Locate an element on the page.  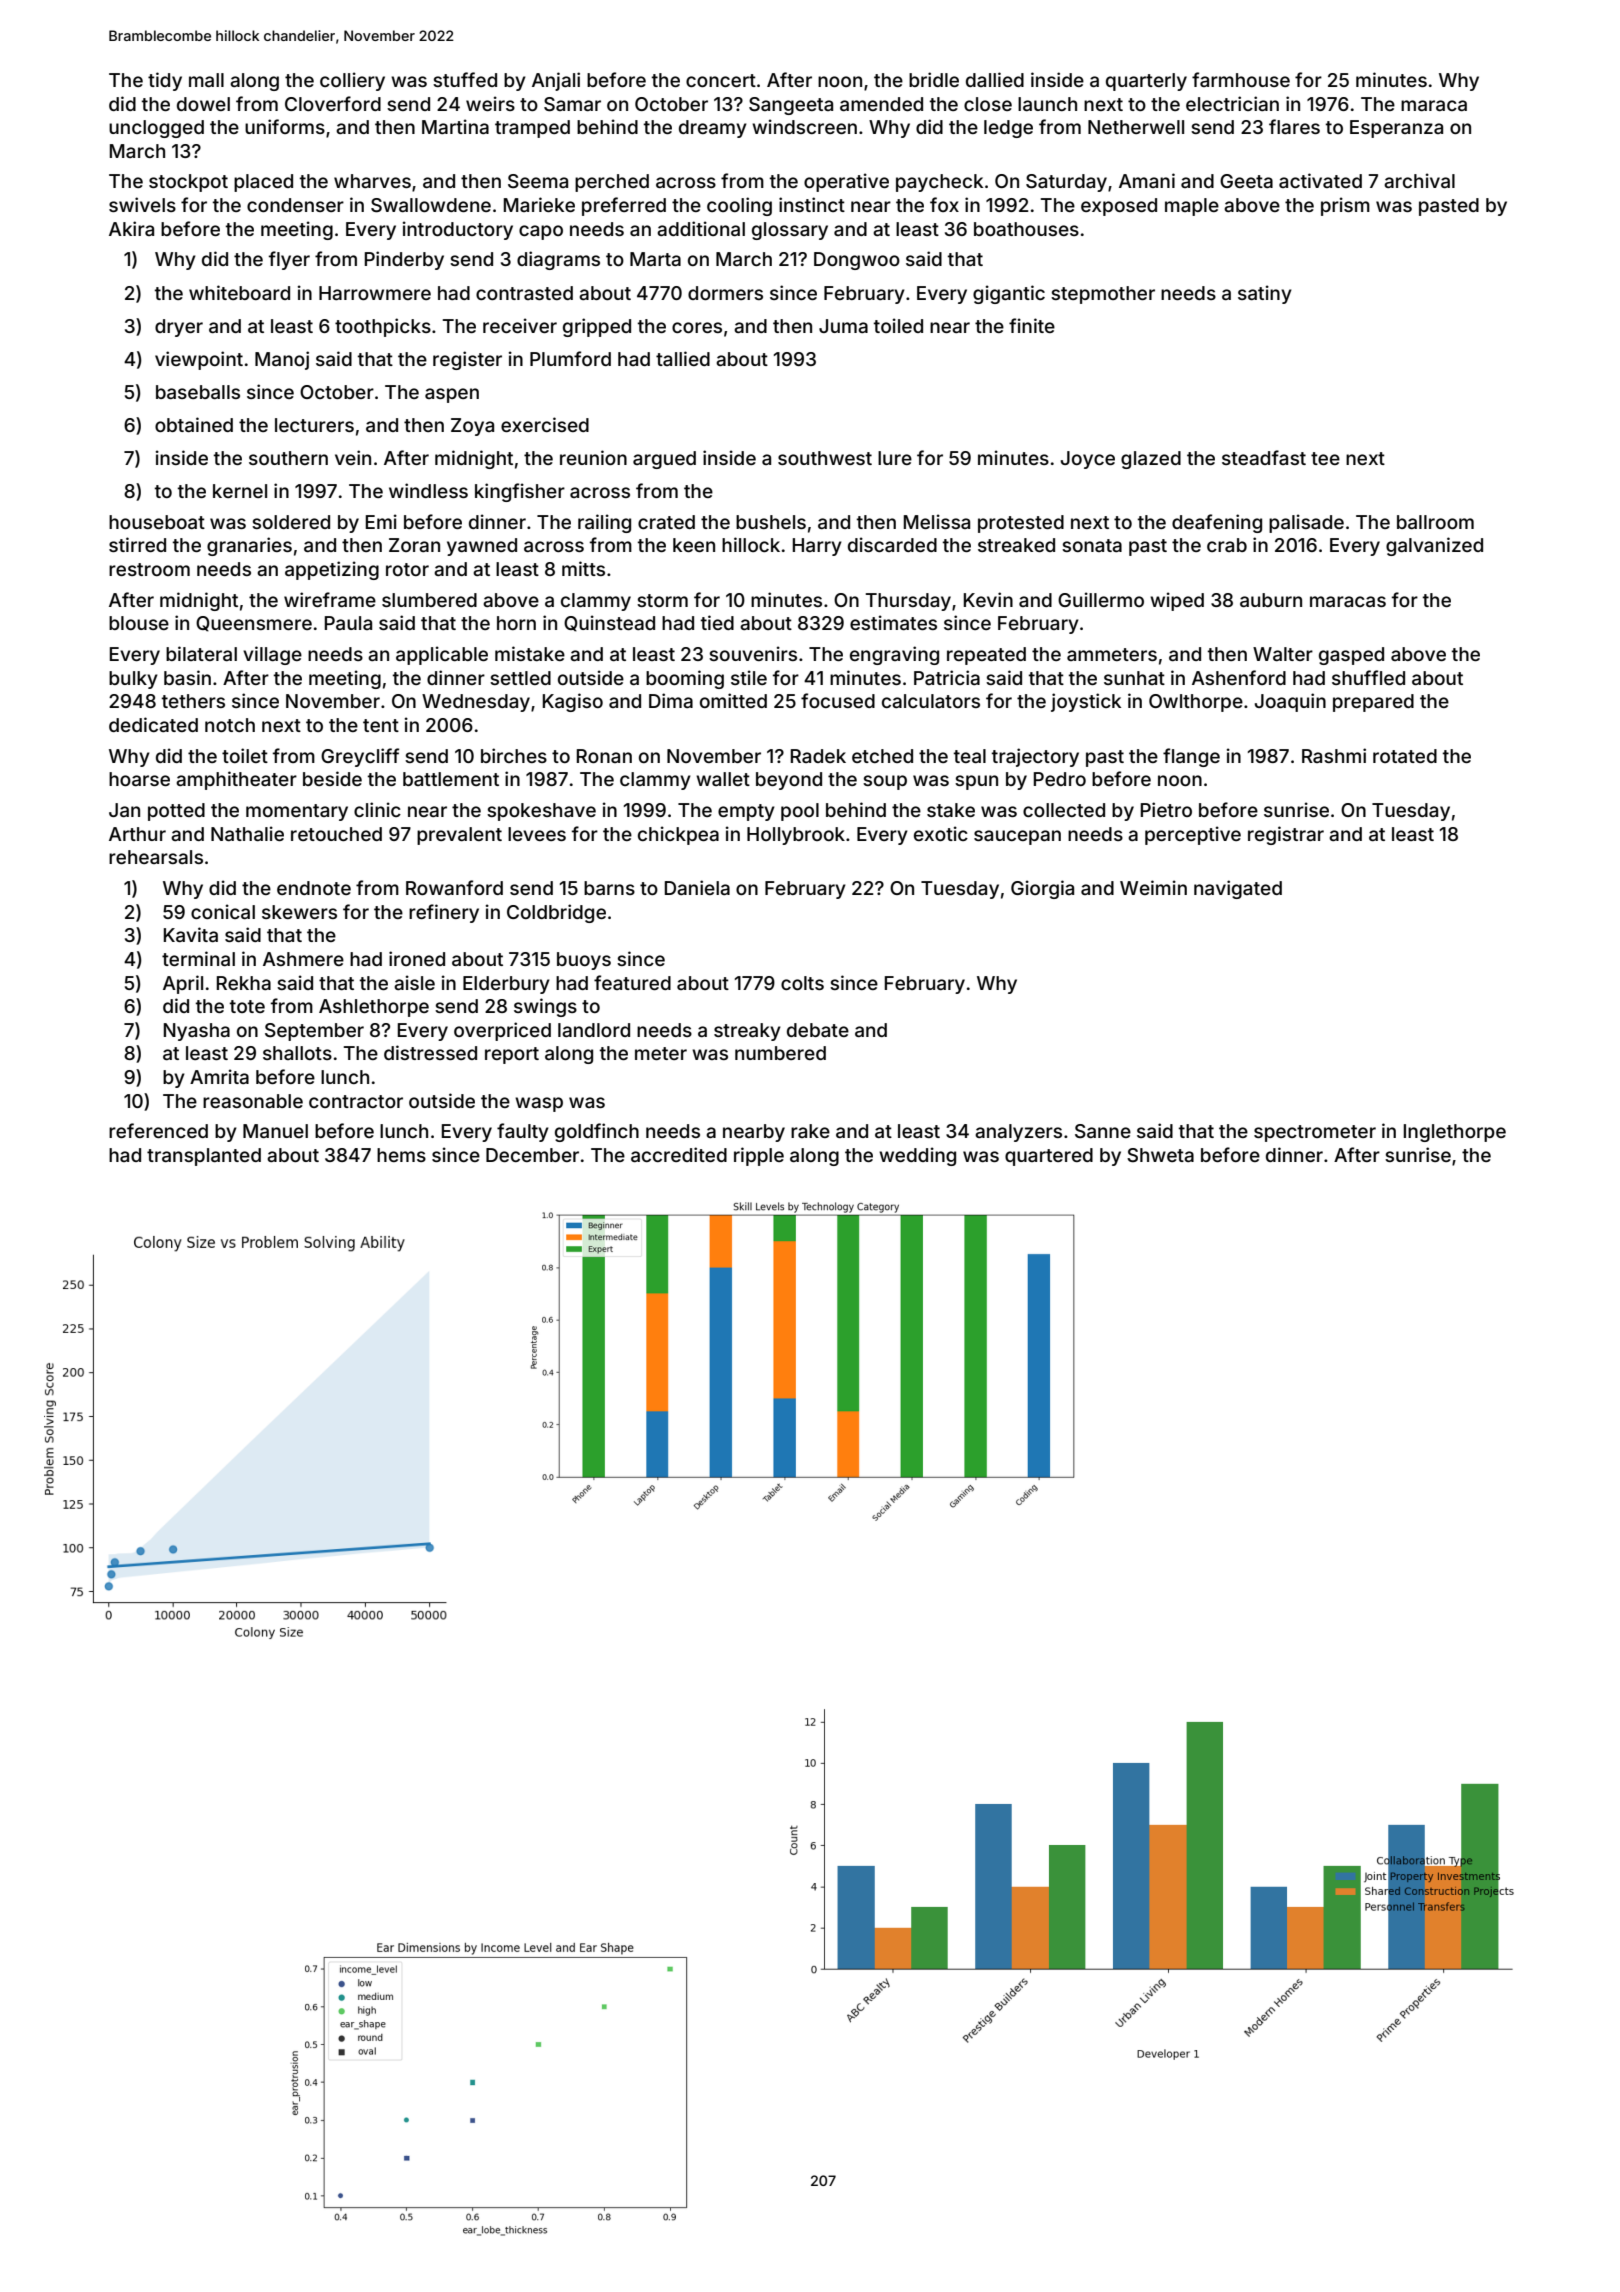
archival is located at coordinates (1419, 180).
